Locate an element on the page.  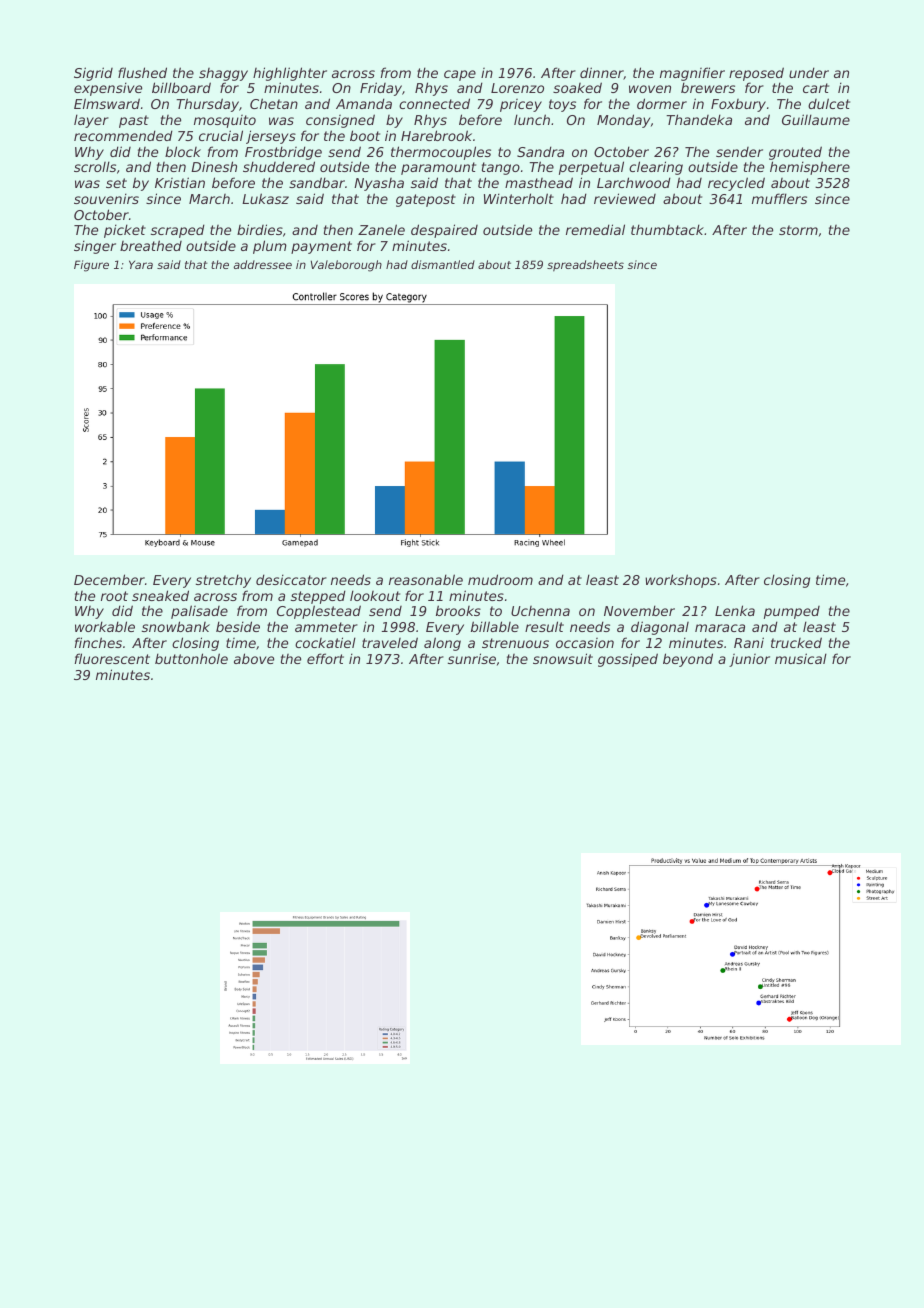
magnifier is located at coordinates (692, 74).
